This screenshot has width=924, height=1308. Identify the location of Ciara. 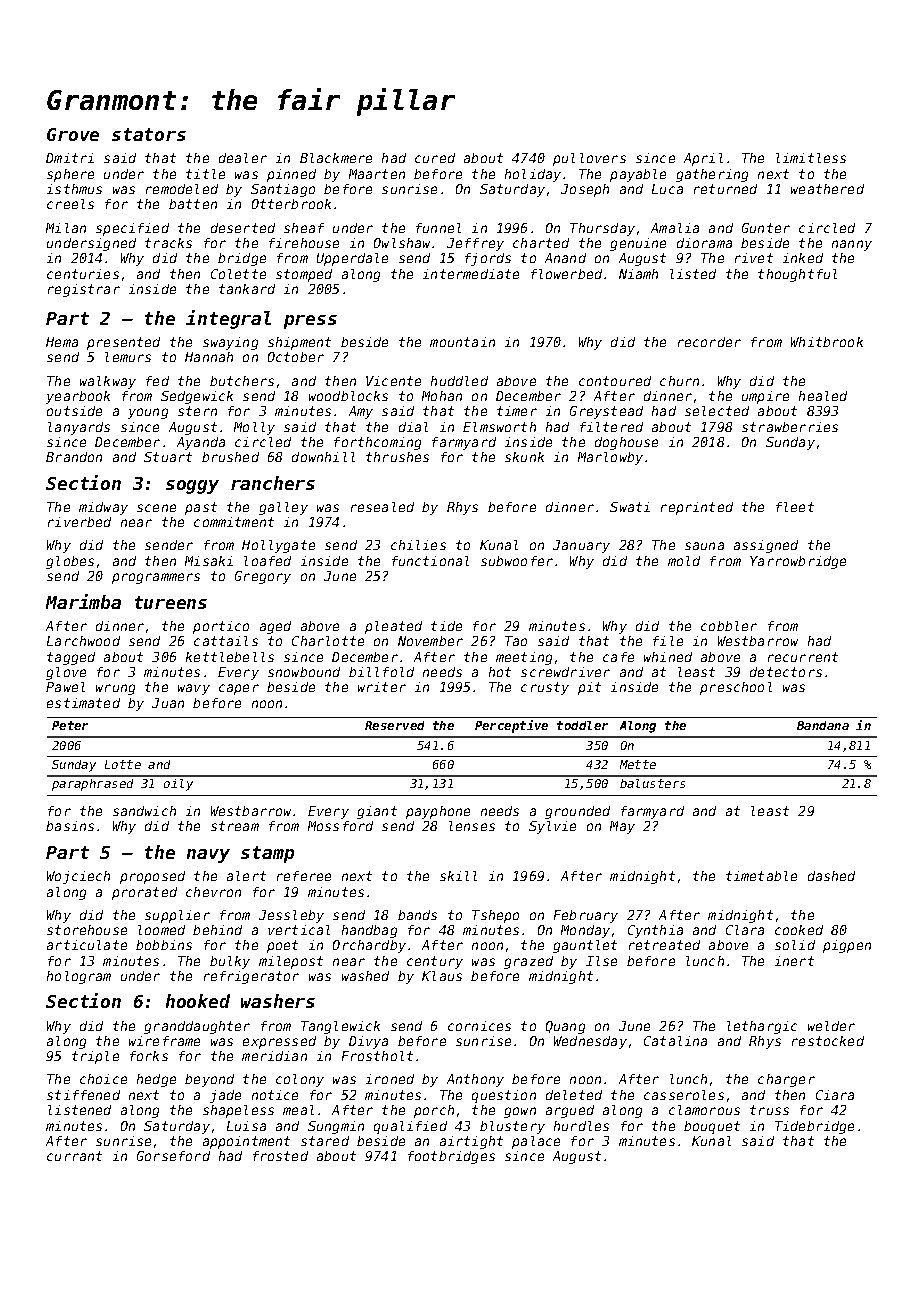
(835, 1095).
